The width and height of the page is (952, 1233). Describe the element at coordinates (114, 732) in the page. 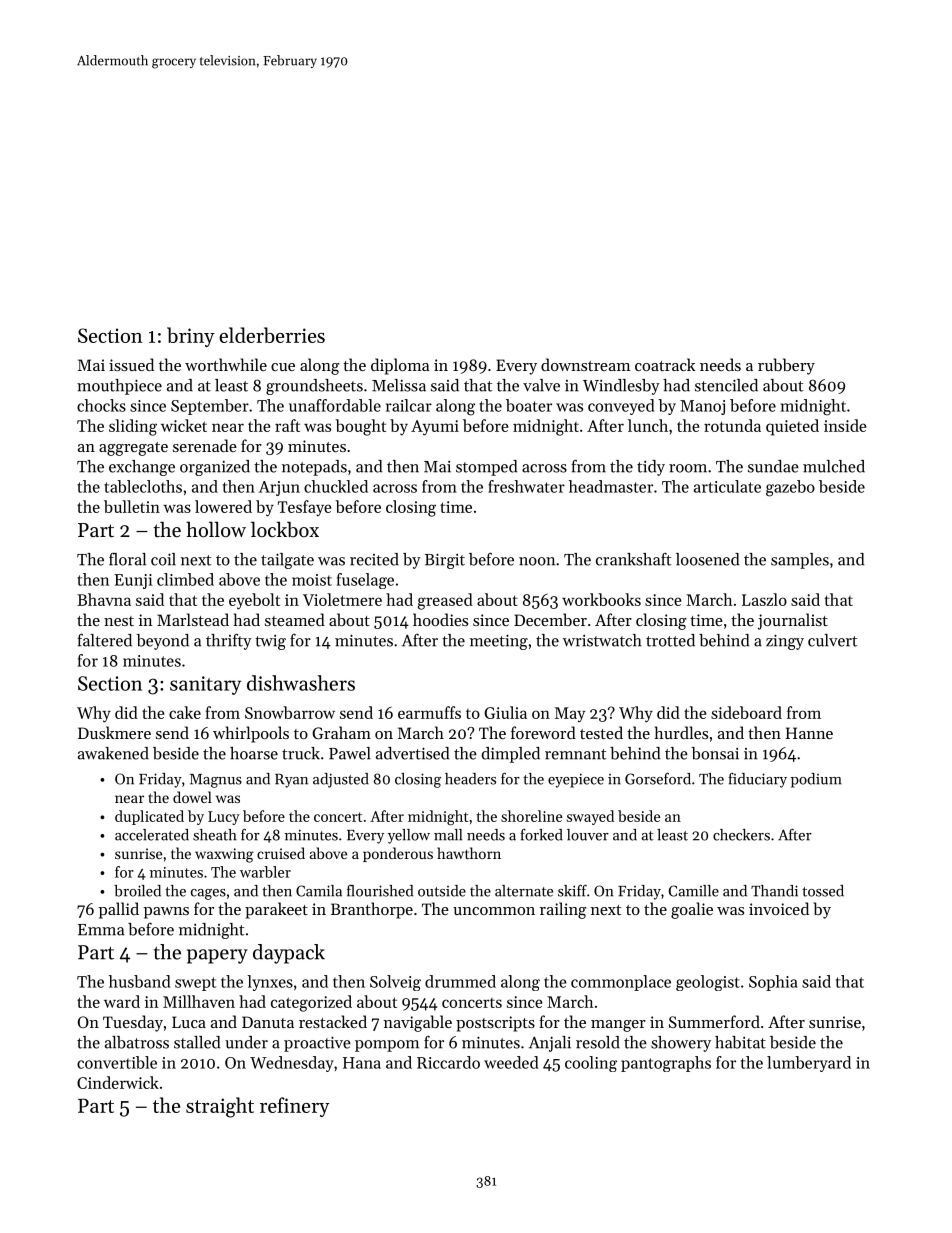

I see `Duskmere` at that location.
